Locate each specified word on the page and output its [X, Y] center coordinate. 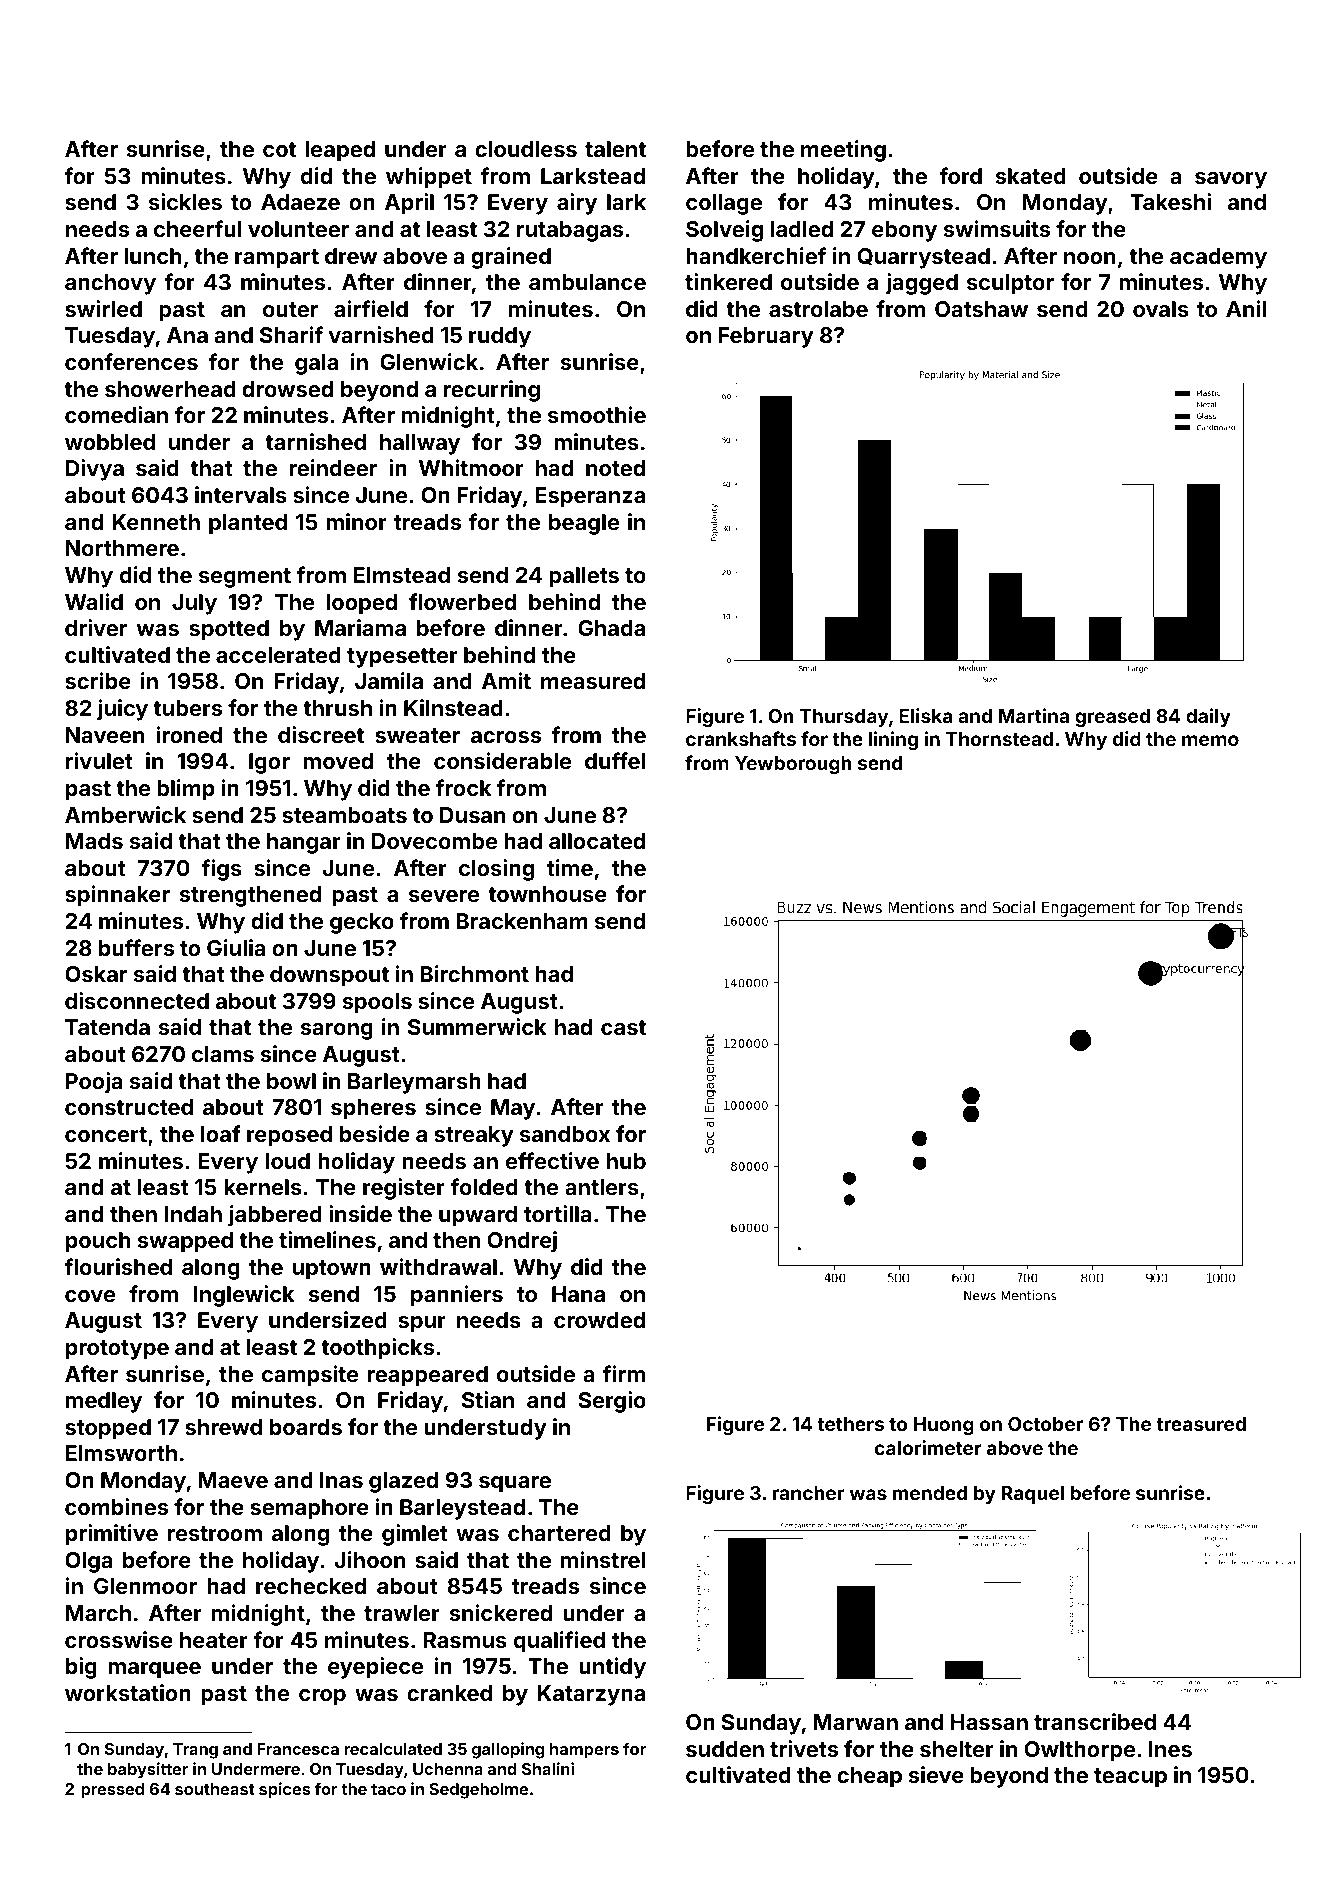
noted [615, 468]
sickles [185, 201]
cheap [869, 1777]
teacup [1130, 1778]
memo [1210, 740]
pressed [112, 1791]
